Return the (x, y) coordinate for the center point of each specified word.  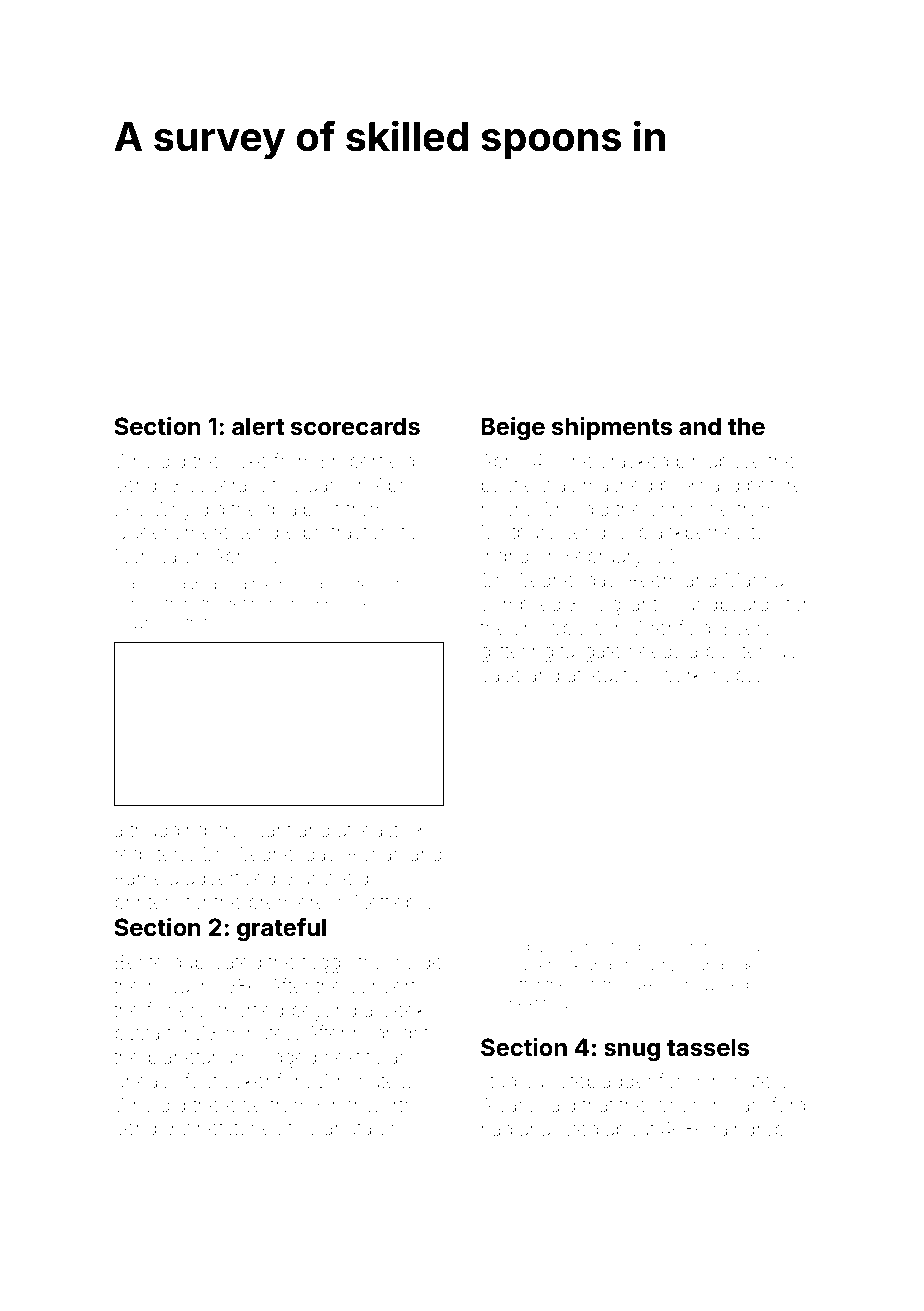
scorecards (355, 426)
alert (258, 426)
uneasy (147, 1084)
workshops (707, 677)
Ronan (376, 853)
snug (632, 1052)
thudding (168, 832)
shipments (612, 428)
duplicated (216, 964)
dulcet (530, 965)
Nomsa (146, 556)
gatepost (369, 586)
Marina (754, 579)
